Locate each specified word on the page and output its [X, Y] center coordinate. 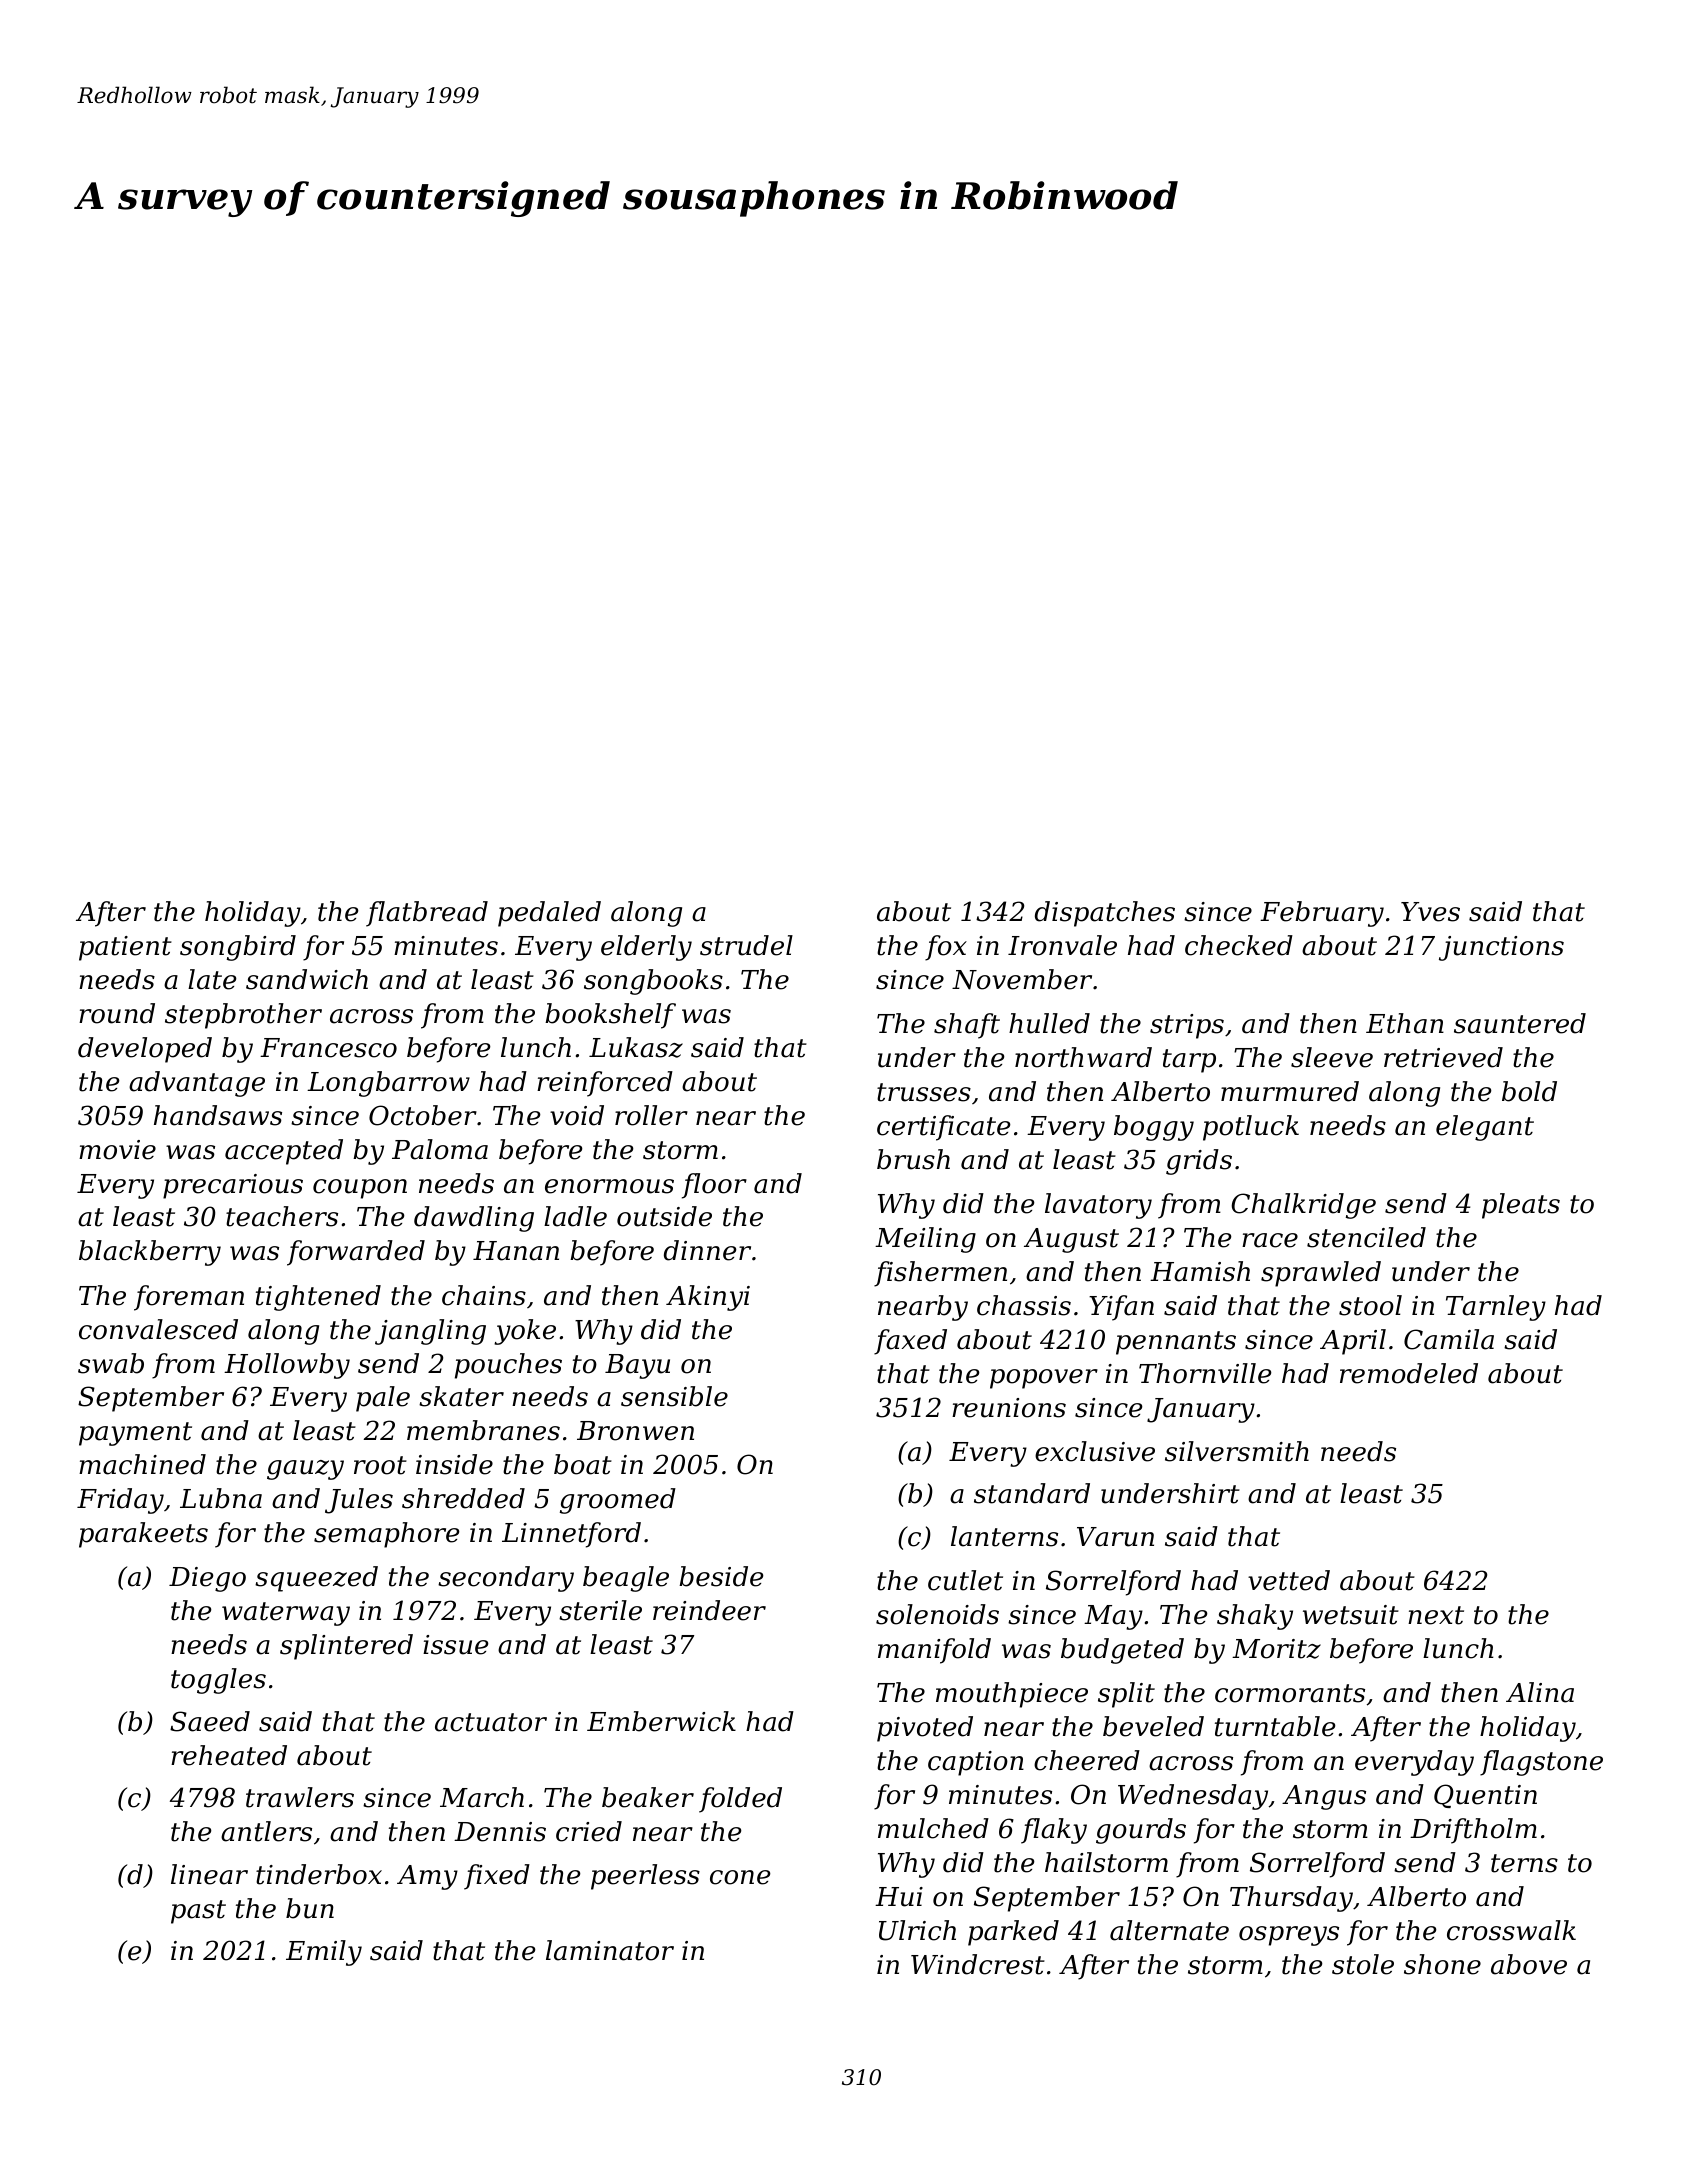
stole [1363, 1964]
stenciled [1366, 1237]
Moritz [1276, 1649]
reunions [1009, 1408]
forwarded [356, 1253]
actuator [491, 1722]
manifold [934, 1651]
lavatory [1098, 1206]
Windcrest [978, 1964]
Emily [324, 1953]
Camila [1449, 1339]
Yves [1430, 912]
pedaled [549, 914]
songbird [238, 948]
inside [454, 1464]
